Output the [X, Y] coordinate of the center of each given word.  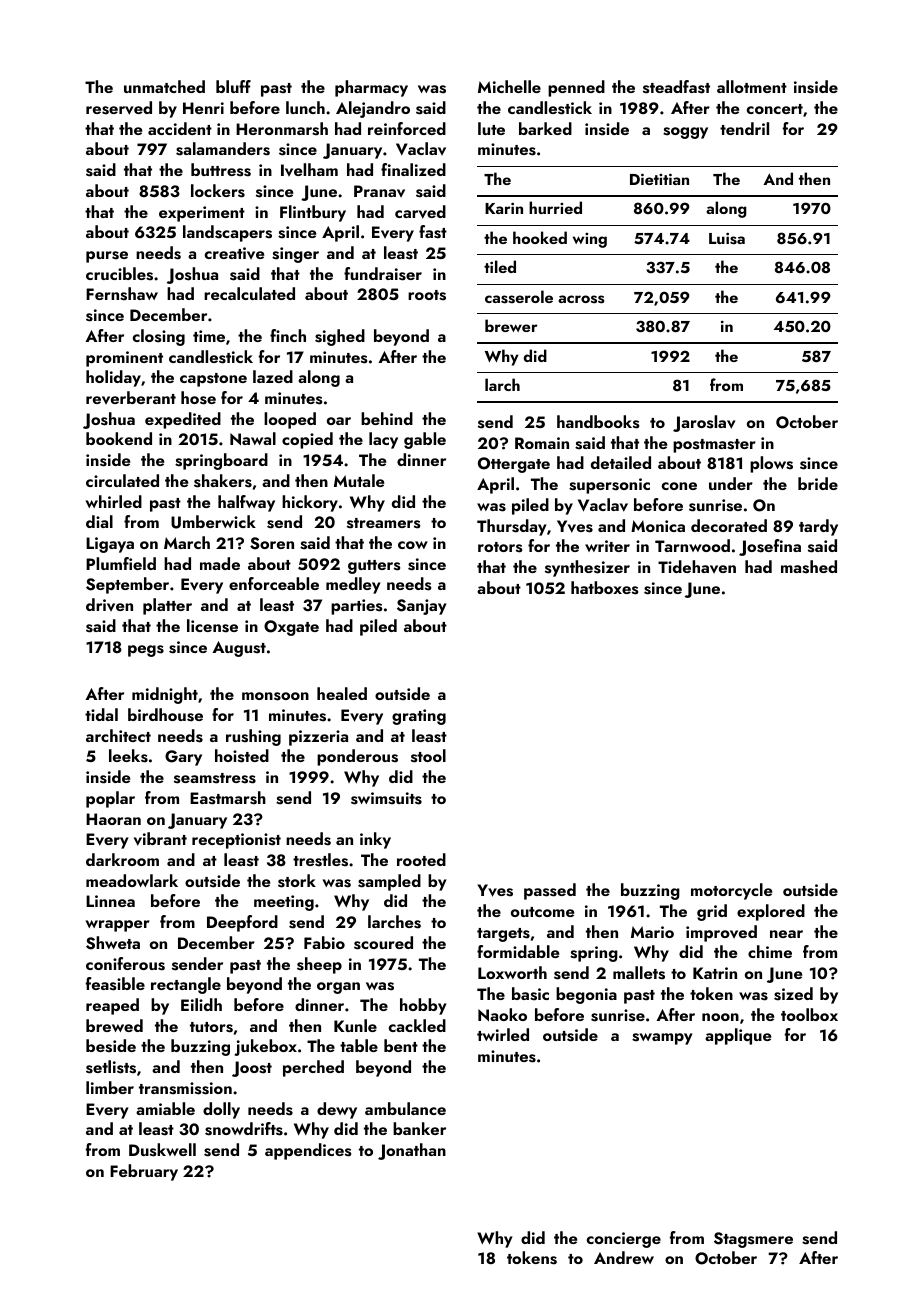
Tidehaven [697, 566]
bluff [233, 86]
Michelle [509, 86]
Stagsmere [753, 1240]
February [144, 1172]
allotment [752, 86]
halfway [246, 503]
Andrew [624, 1257]
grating [419, 717]
